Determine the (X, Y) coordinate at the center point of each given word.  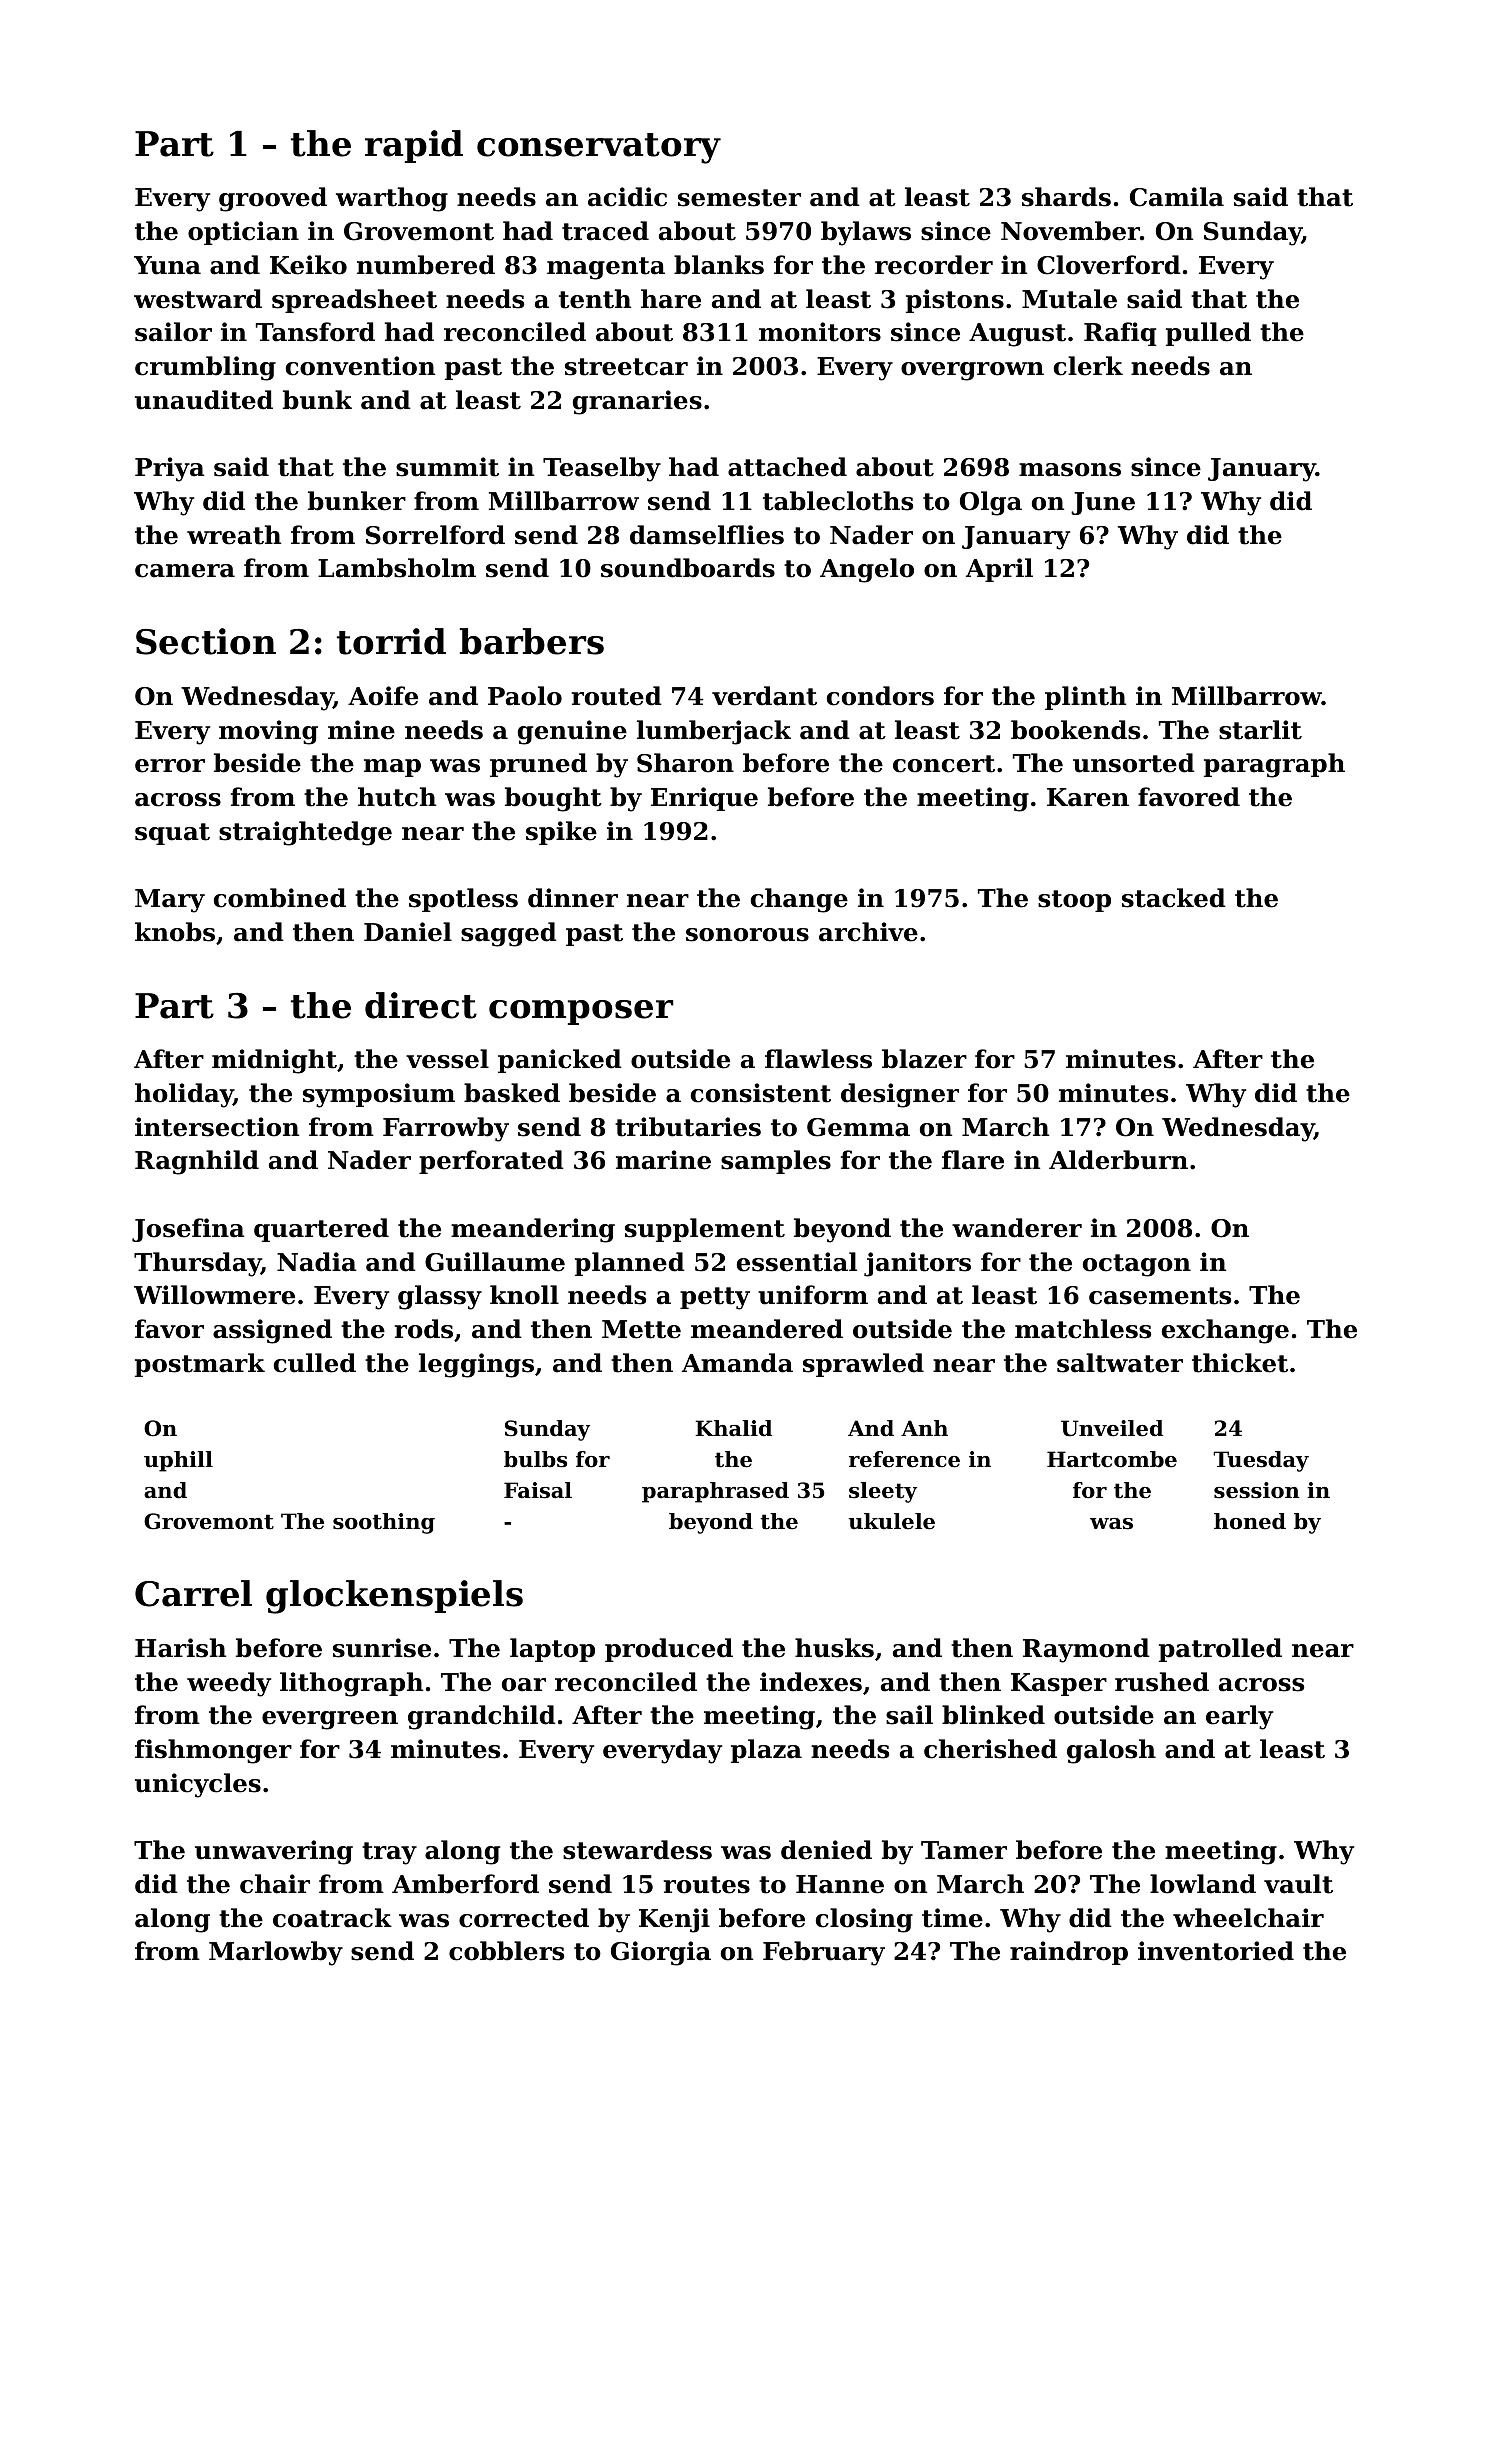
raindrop (1069, 1953)
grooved (273, 199)
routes (707, 1885)
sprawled (863, 1365)
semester (739, 198)
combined (280, 898)
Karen (1088, 797)
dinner (573, 898)
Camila (1177, 197)
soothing (384, 1523)
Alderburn (1118, 1160)
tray (389, 1853)
